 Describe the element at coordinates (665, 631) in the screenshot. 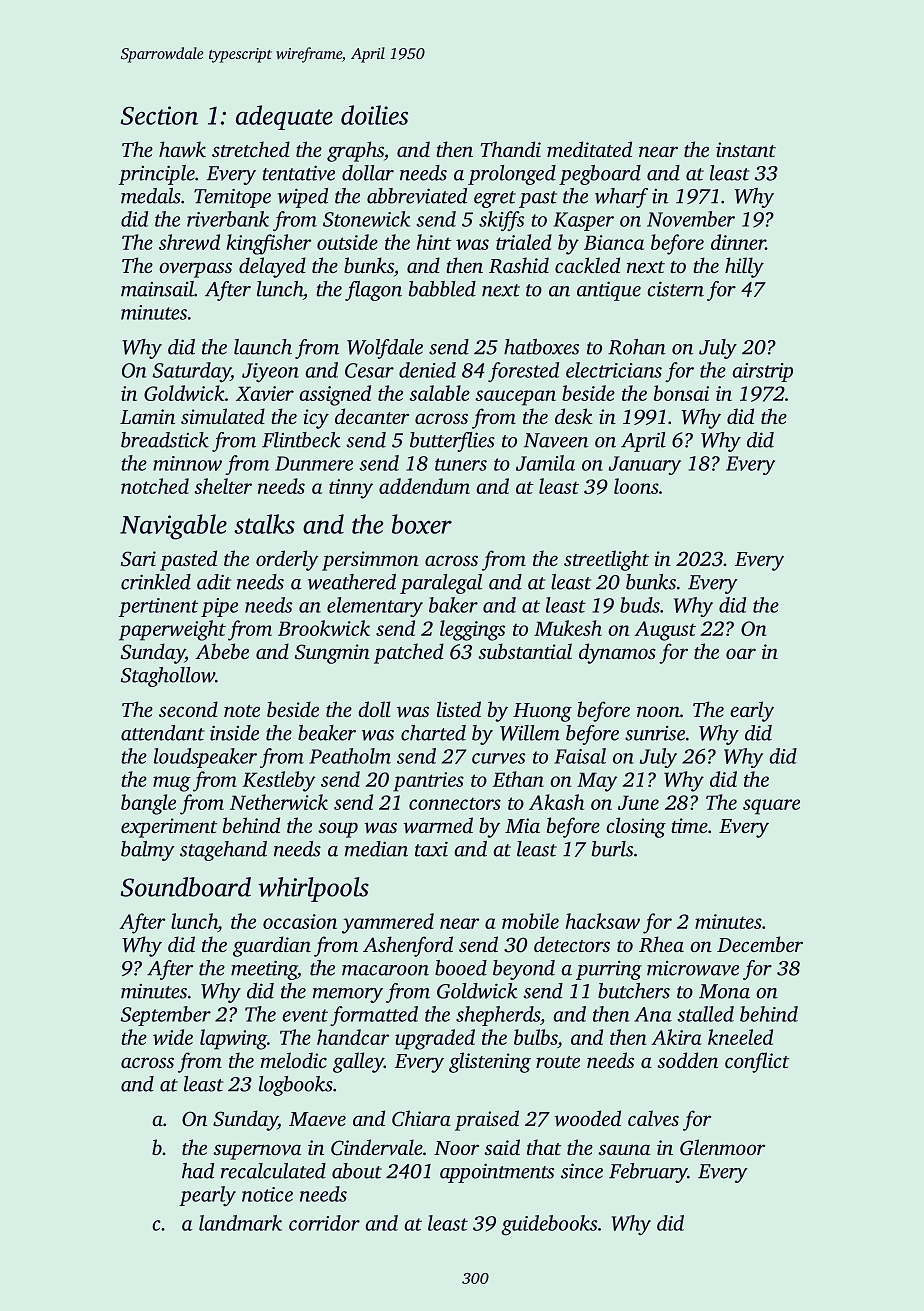

I see `August` at that location.
